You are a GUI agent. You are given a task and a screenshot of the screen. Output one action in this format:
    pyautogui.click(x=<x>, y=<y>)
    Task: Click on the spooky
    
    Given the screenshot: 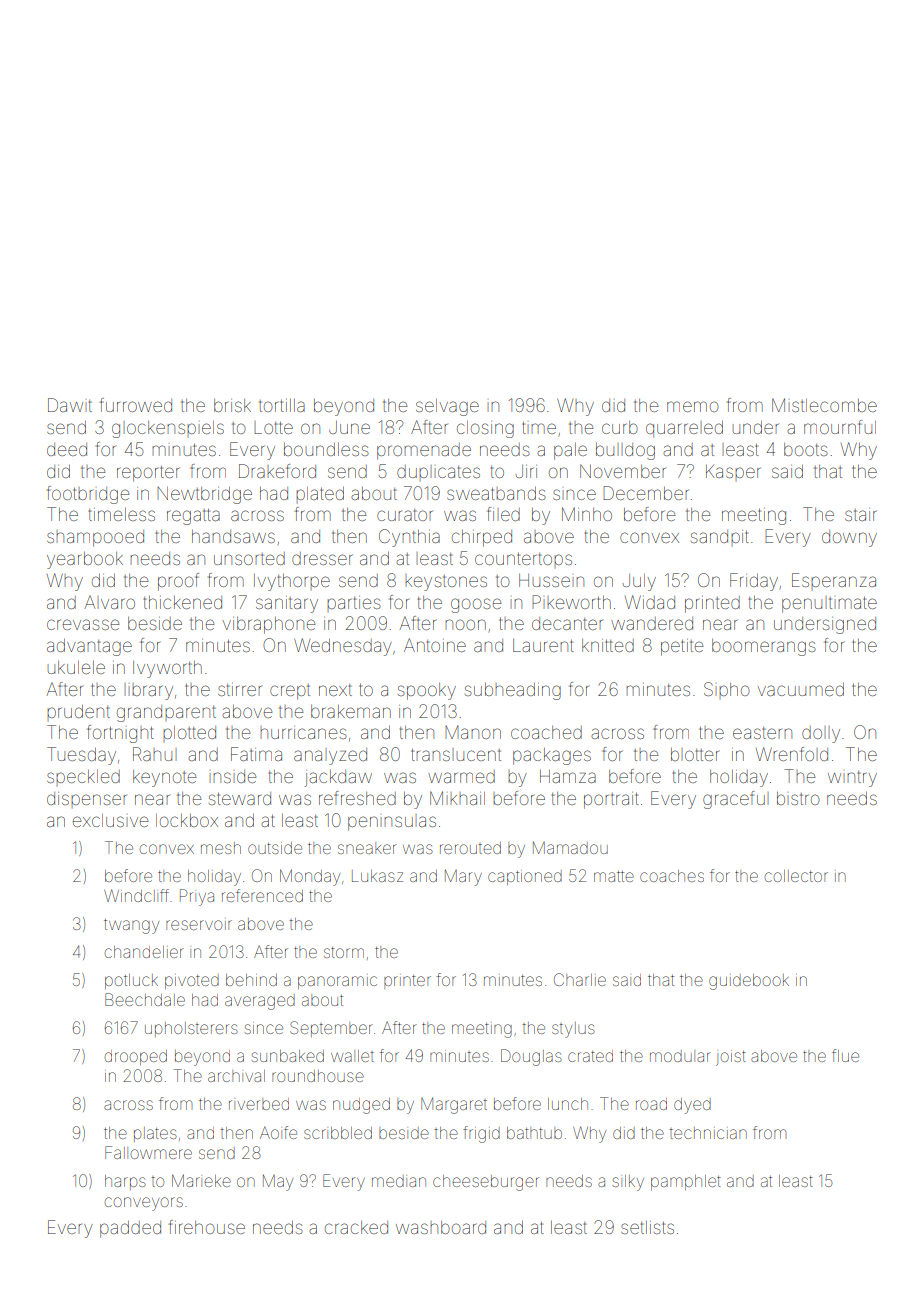 What is the action you would take?
    pyautogui.click(x=427, y=691)
